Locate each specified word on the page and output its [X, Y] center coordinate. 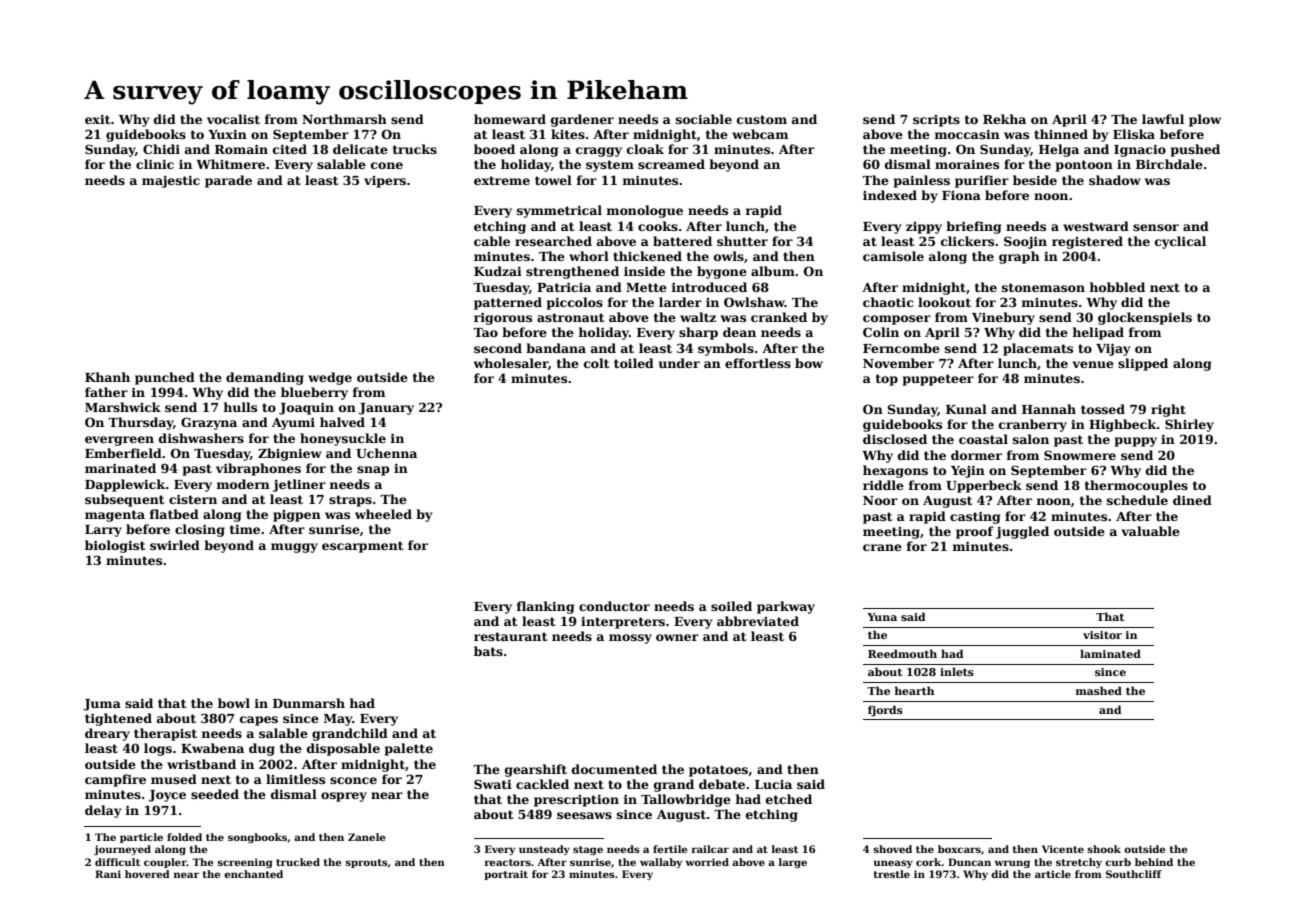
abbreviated [758, 621]
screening [245, 863]
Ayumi [293, 424]
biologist [115, 546]
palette [409, 749]
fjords [885, 711]
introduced [709, 287]
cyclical [1180, 242]
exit [98, 119]
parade [228, 181]
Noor [880, 500]
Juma [102, 705]
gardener [582, 120]
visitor [1102, 635]
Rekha [1004, 119]
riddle [883, 485]
